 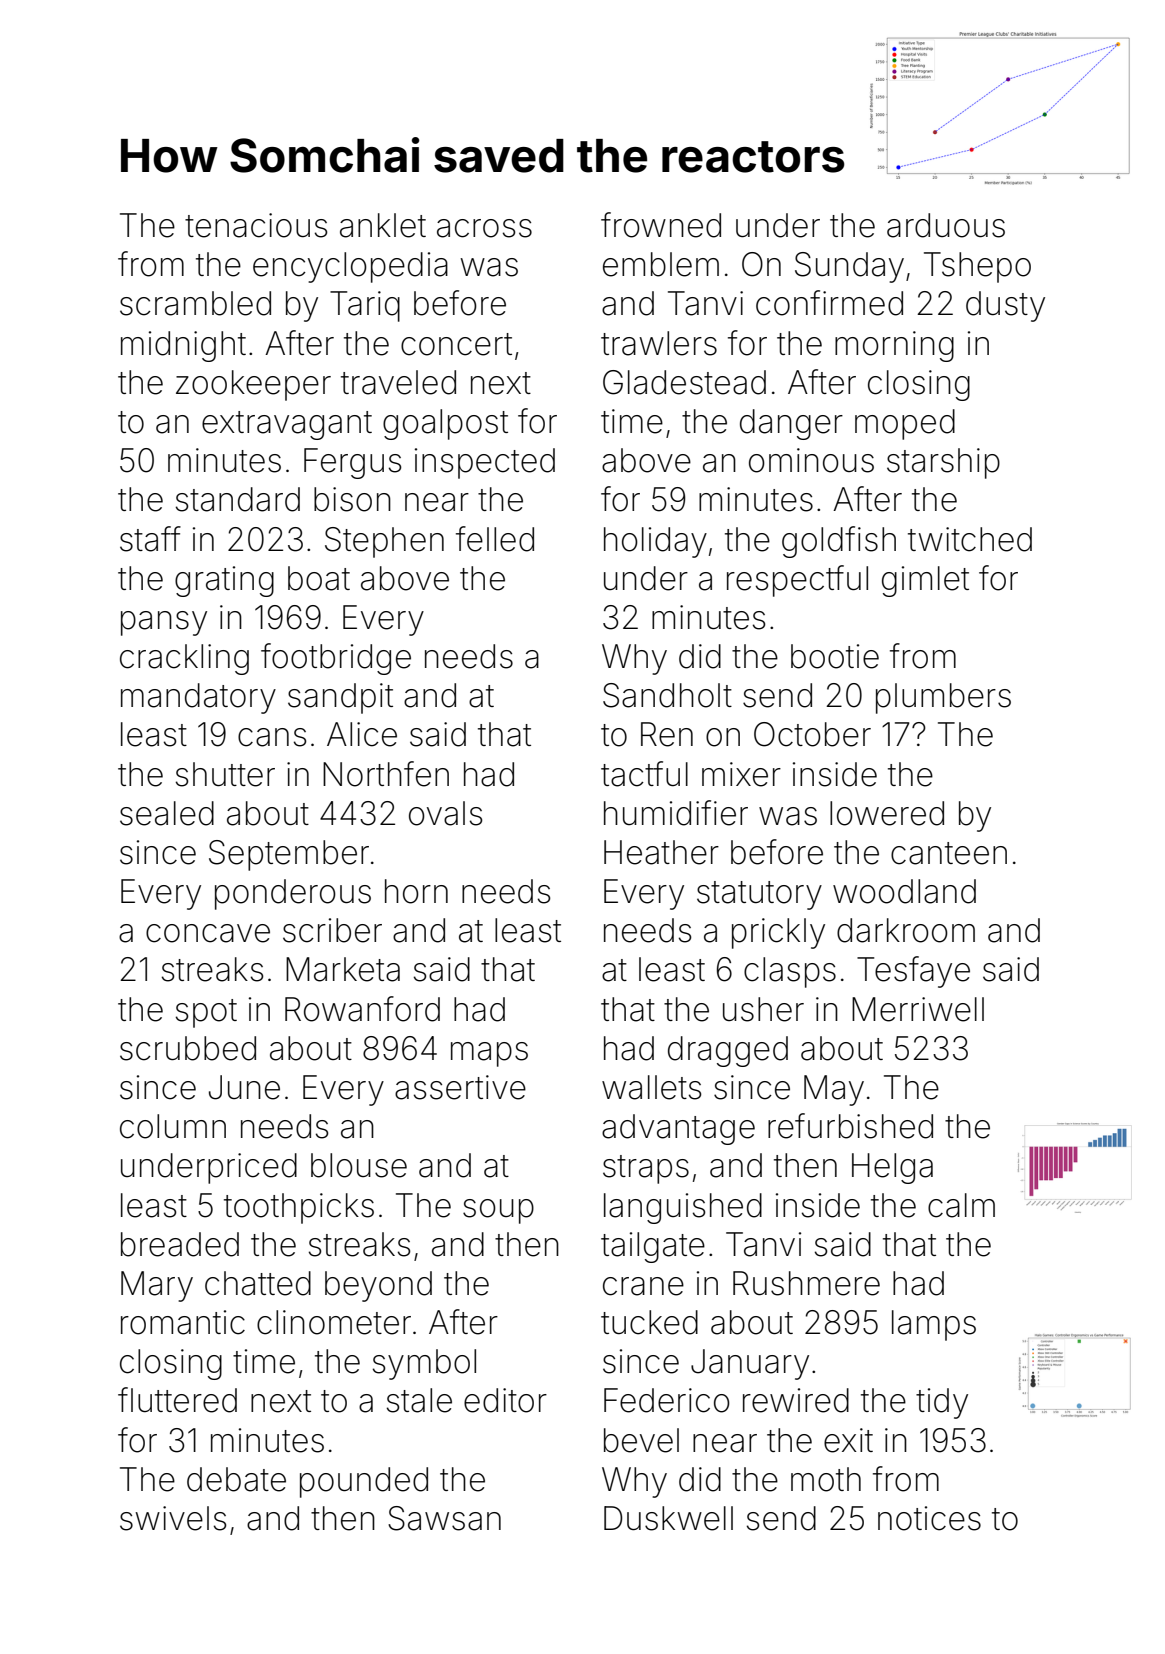 What do you see at coordinates (177, 1400) in the image?
I see `fluttered` at bounding box center [177, 1400].
